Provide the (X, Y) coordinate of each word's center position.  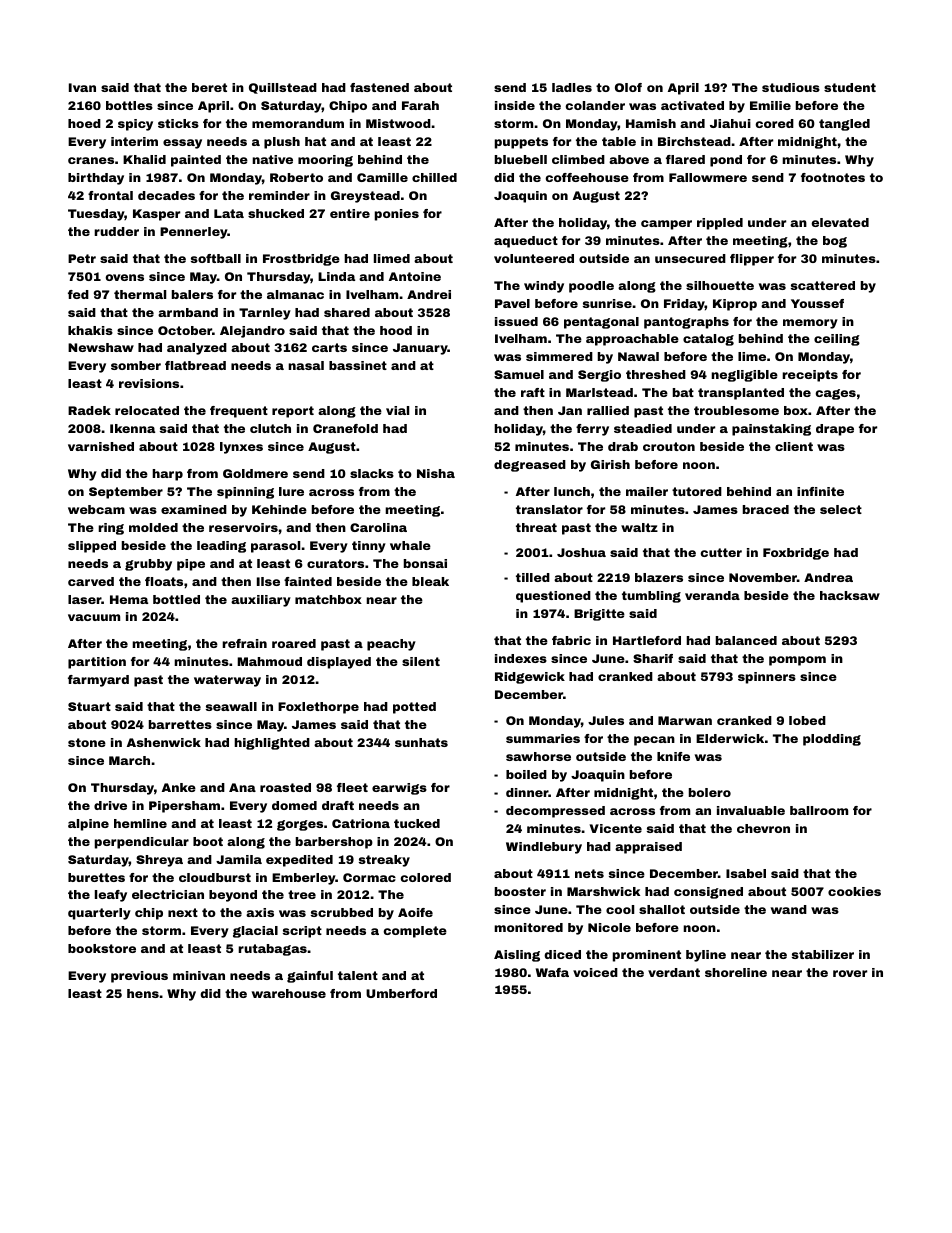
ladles (572, 87)
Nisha (436, 473)
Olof (628, 87)
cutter (721, 552)
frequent (239, 412)
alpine (88, 825)
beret (209, 87)
